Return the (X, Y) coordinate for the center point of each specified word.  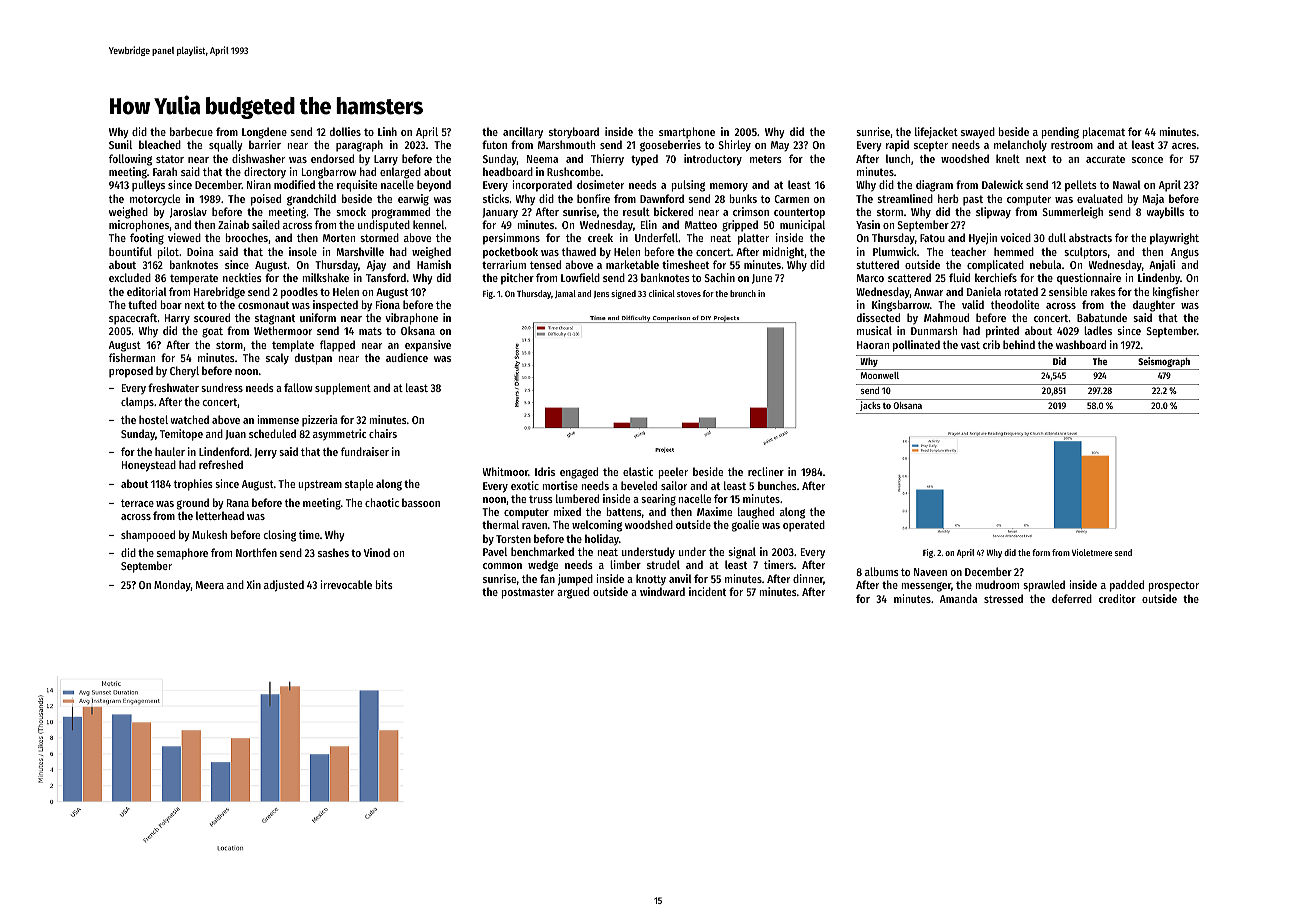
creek (600, 237)
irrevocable (346, 584)
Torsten (513, 539)
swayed (978, 133)
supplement (343, 389)
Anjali (1162, 265)
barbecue (191, 131)
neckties (242, 277)
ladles (1098, 330)
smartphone (687, 133)
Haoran (873, 345)
